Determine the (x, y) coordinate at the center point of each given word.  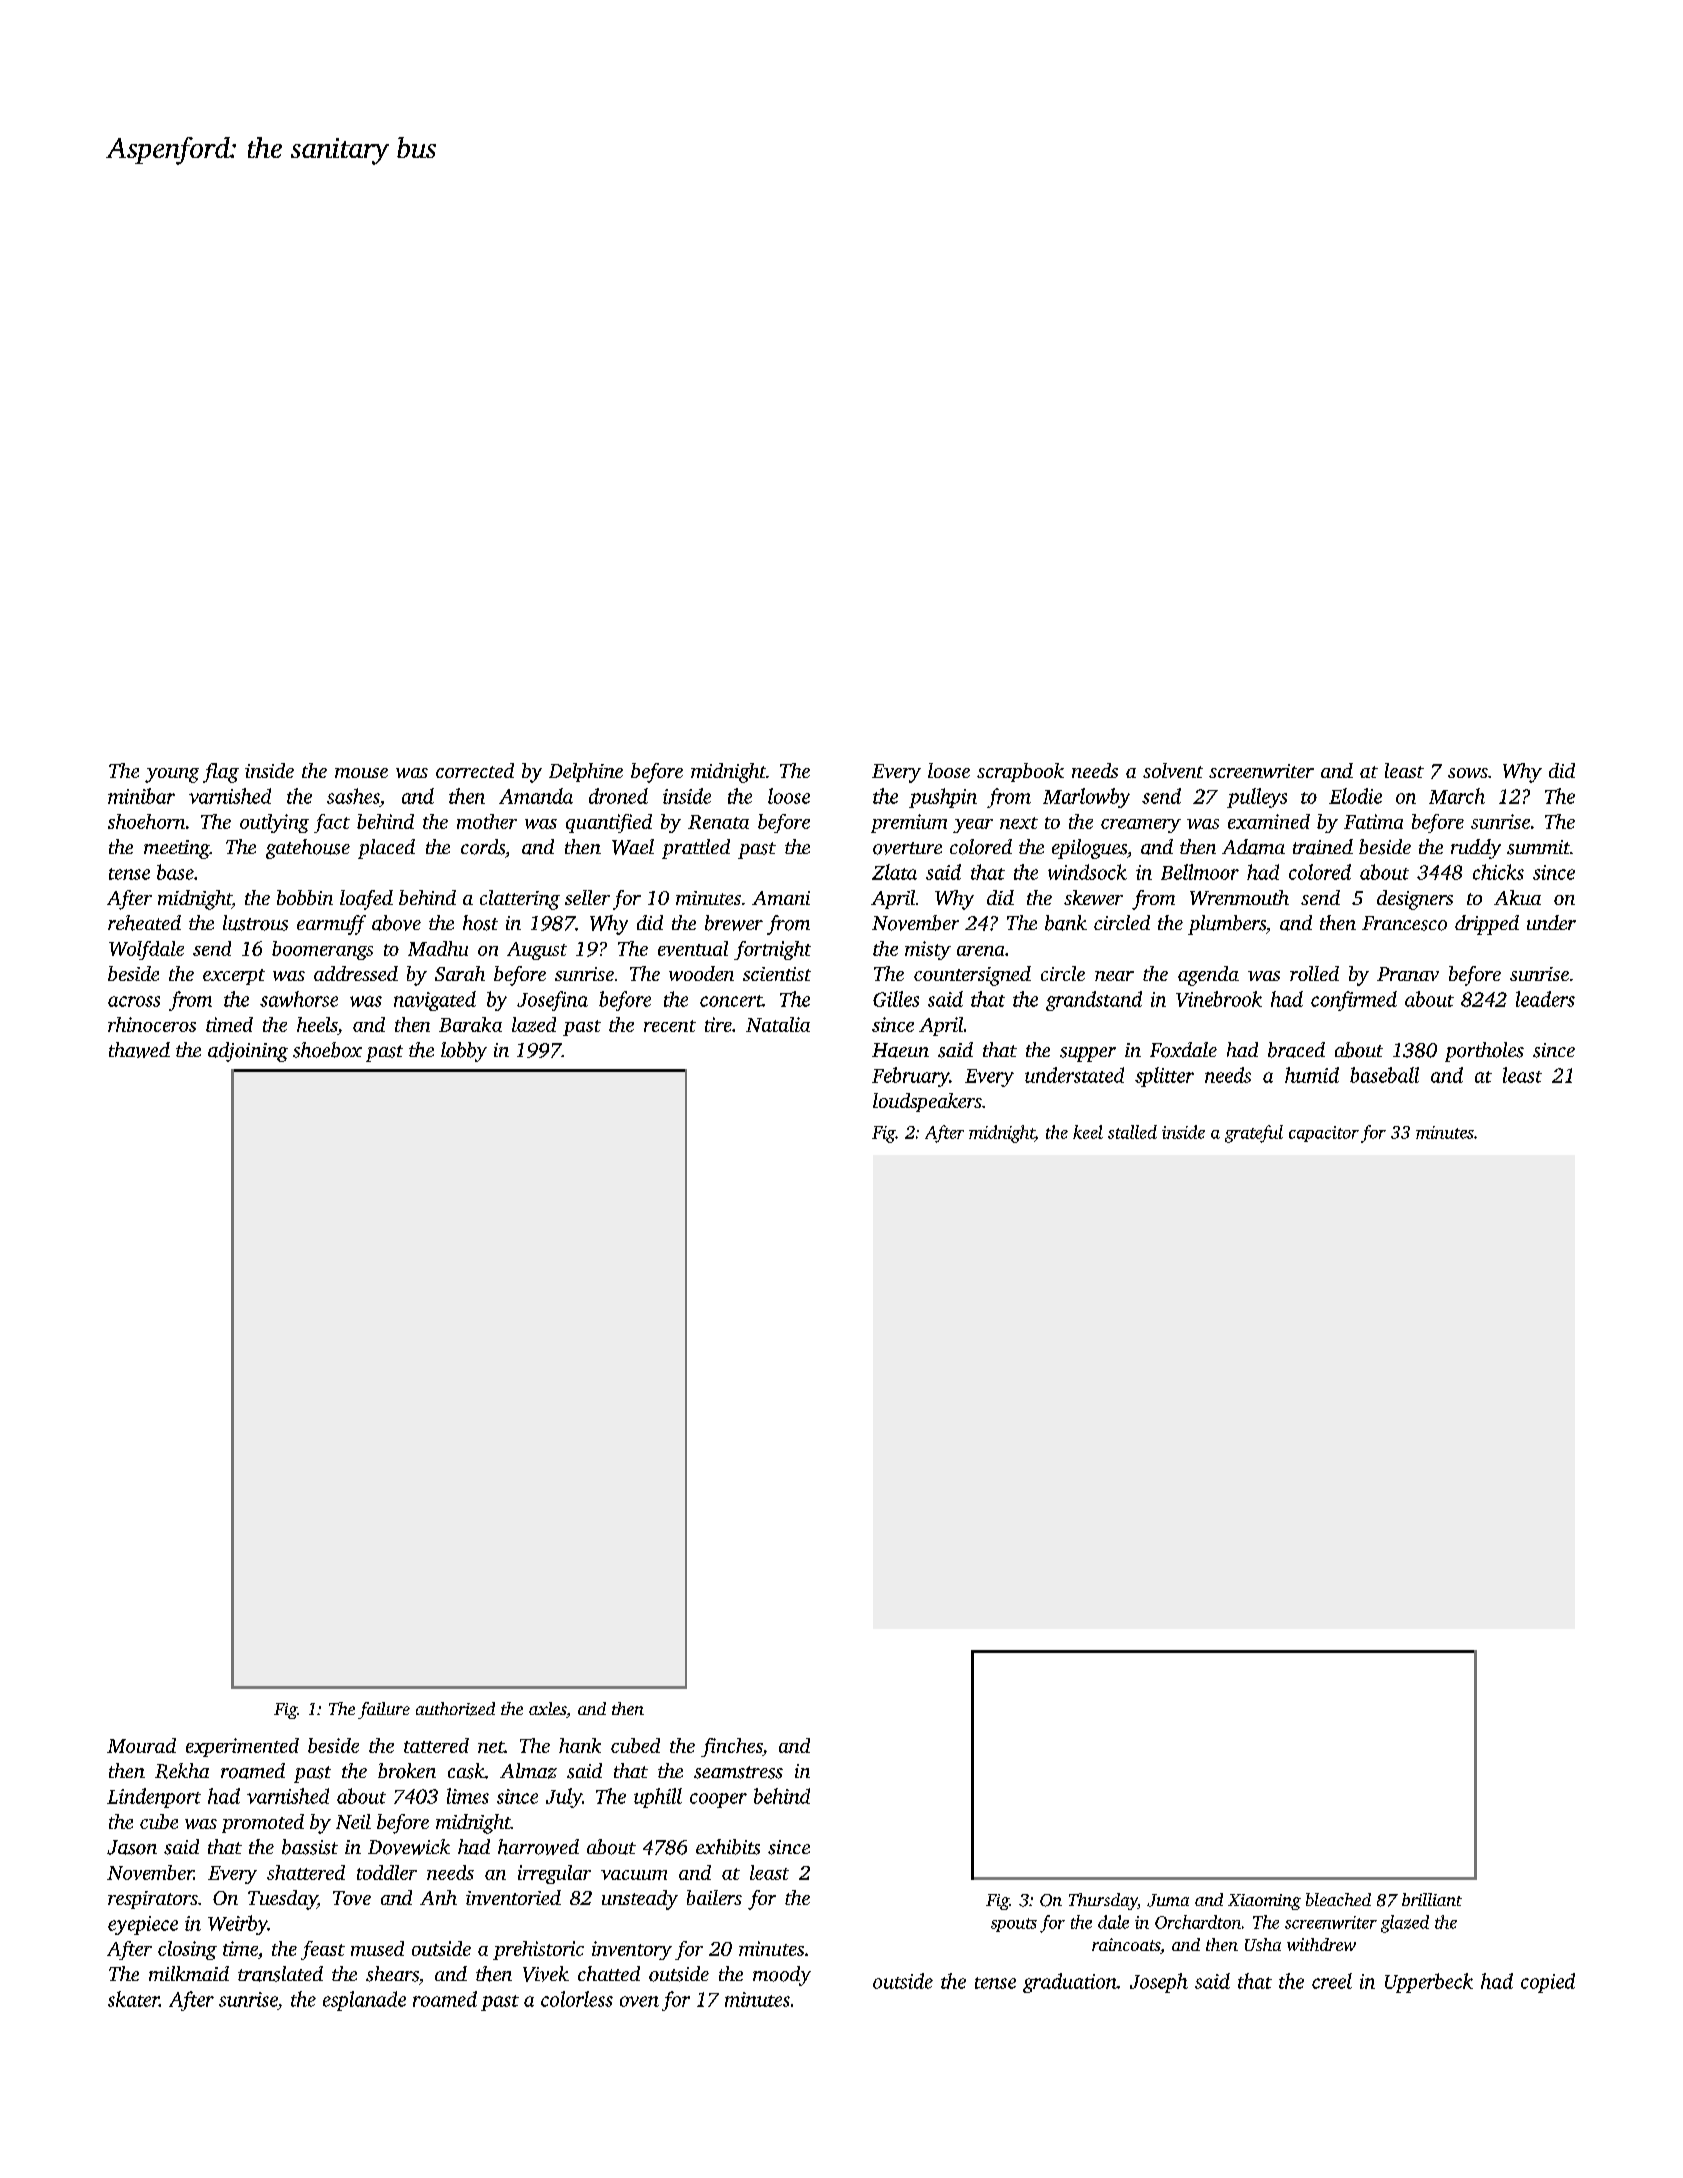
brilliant (1432, 1899)
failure (384, 1710)
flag (221, 773)
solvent (1173, 770)
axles (547, 1708)
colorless (577, 1999)
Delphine (586, 772)
